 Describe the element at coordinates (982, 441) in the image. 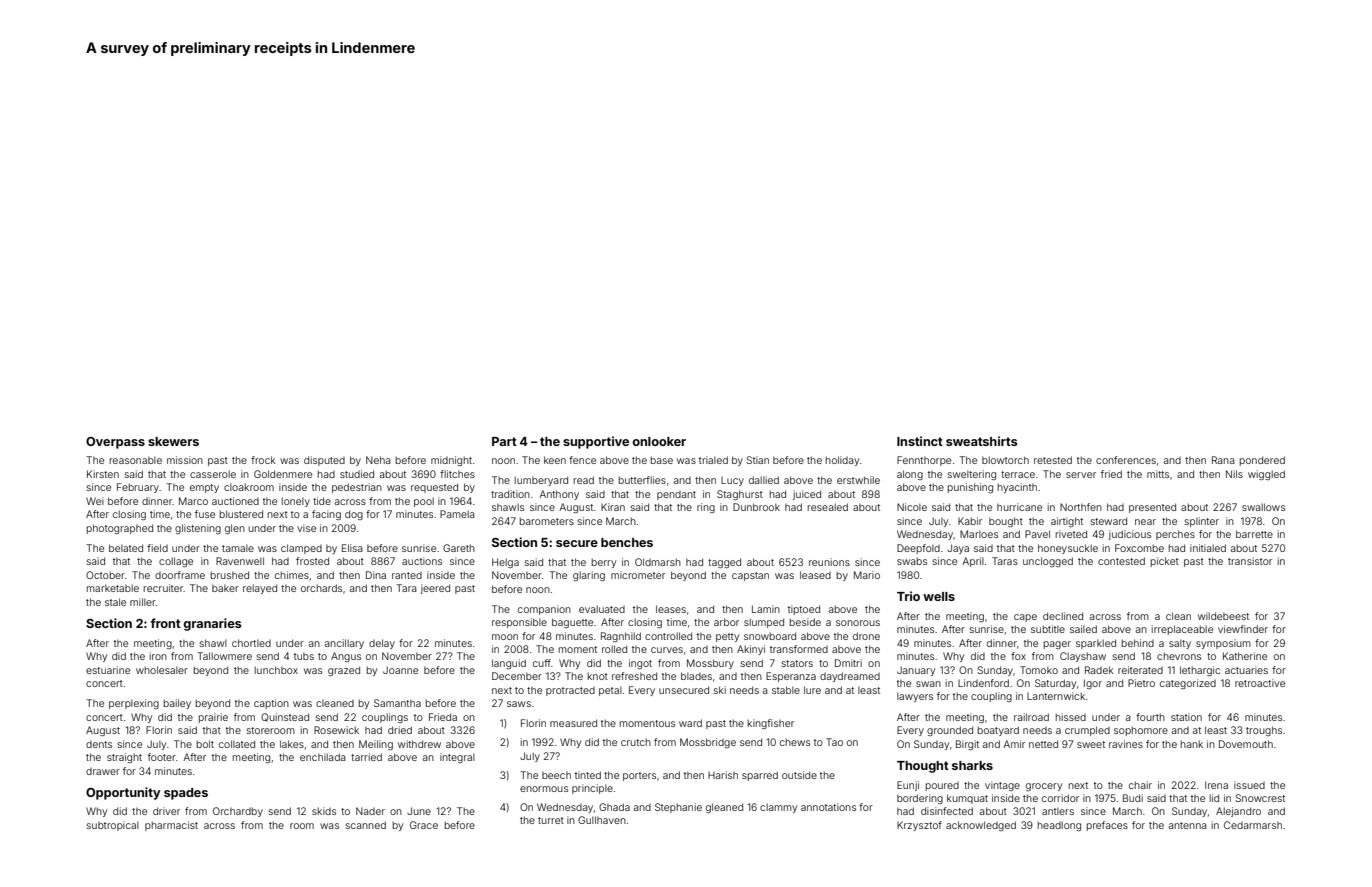

I see `sweatshirts` at that location.
